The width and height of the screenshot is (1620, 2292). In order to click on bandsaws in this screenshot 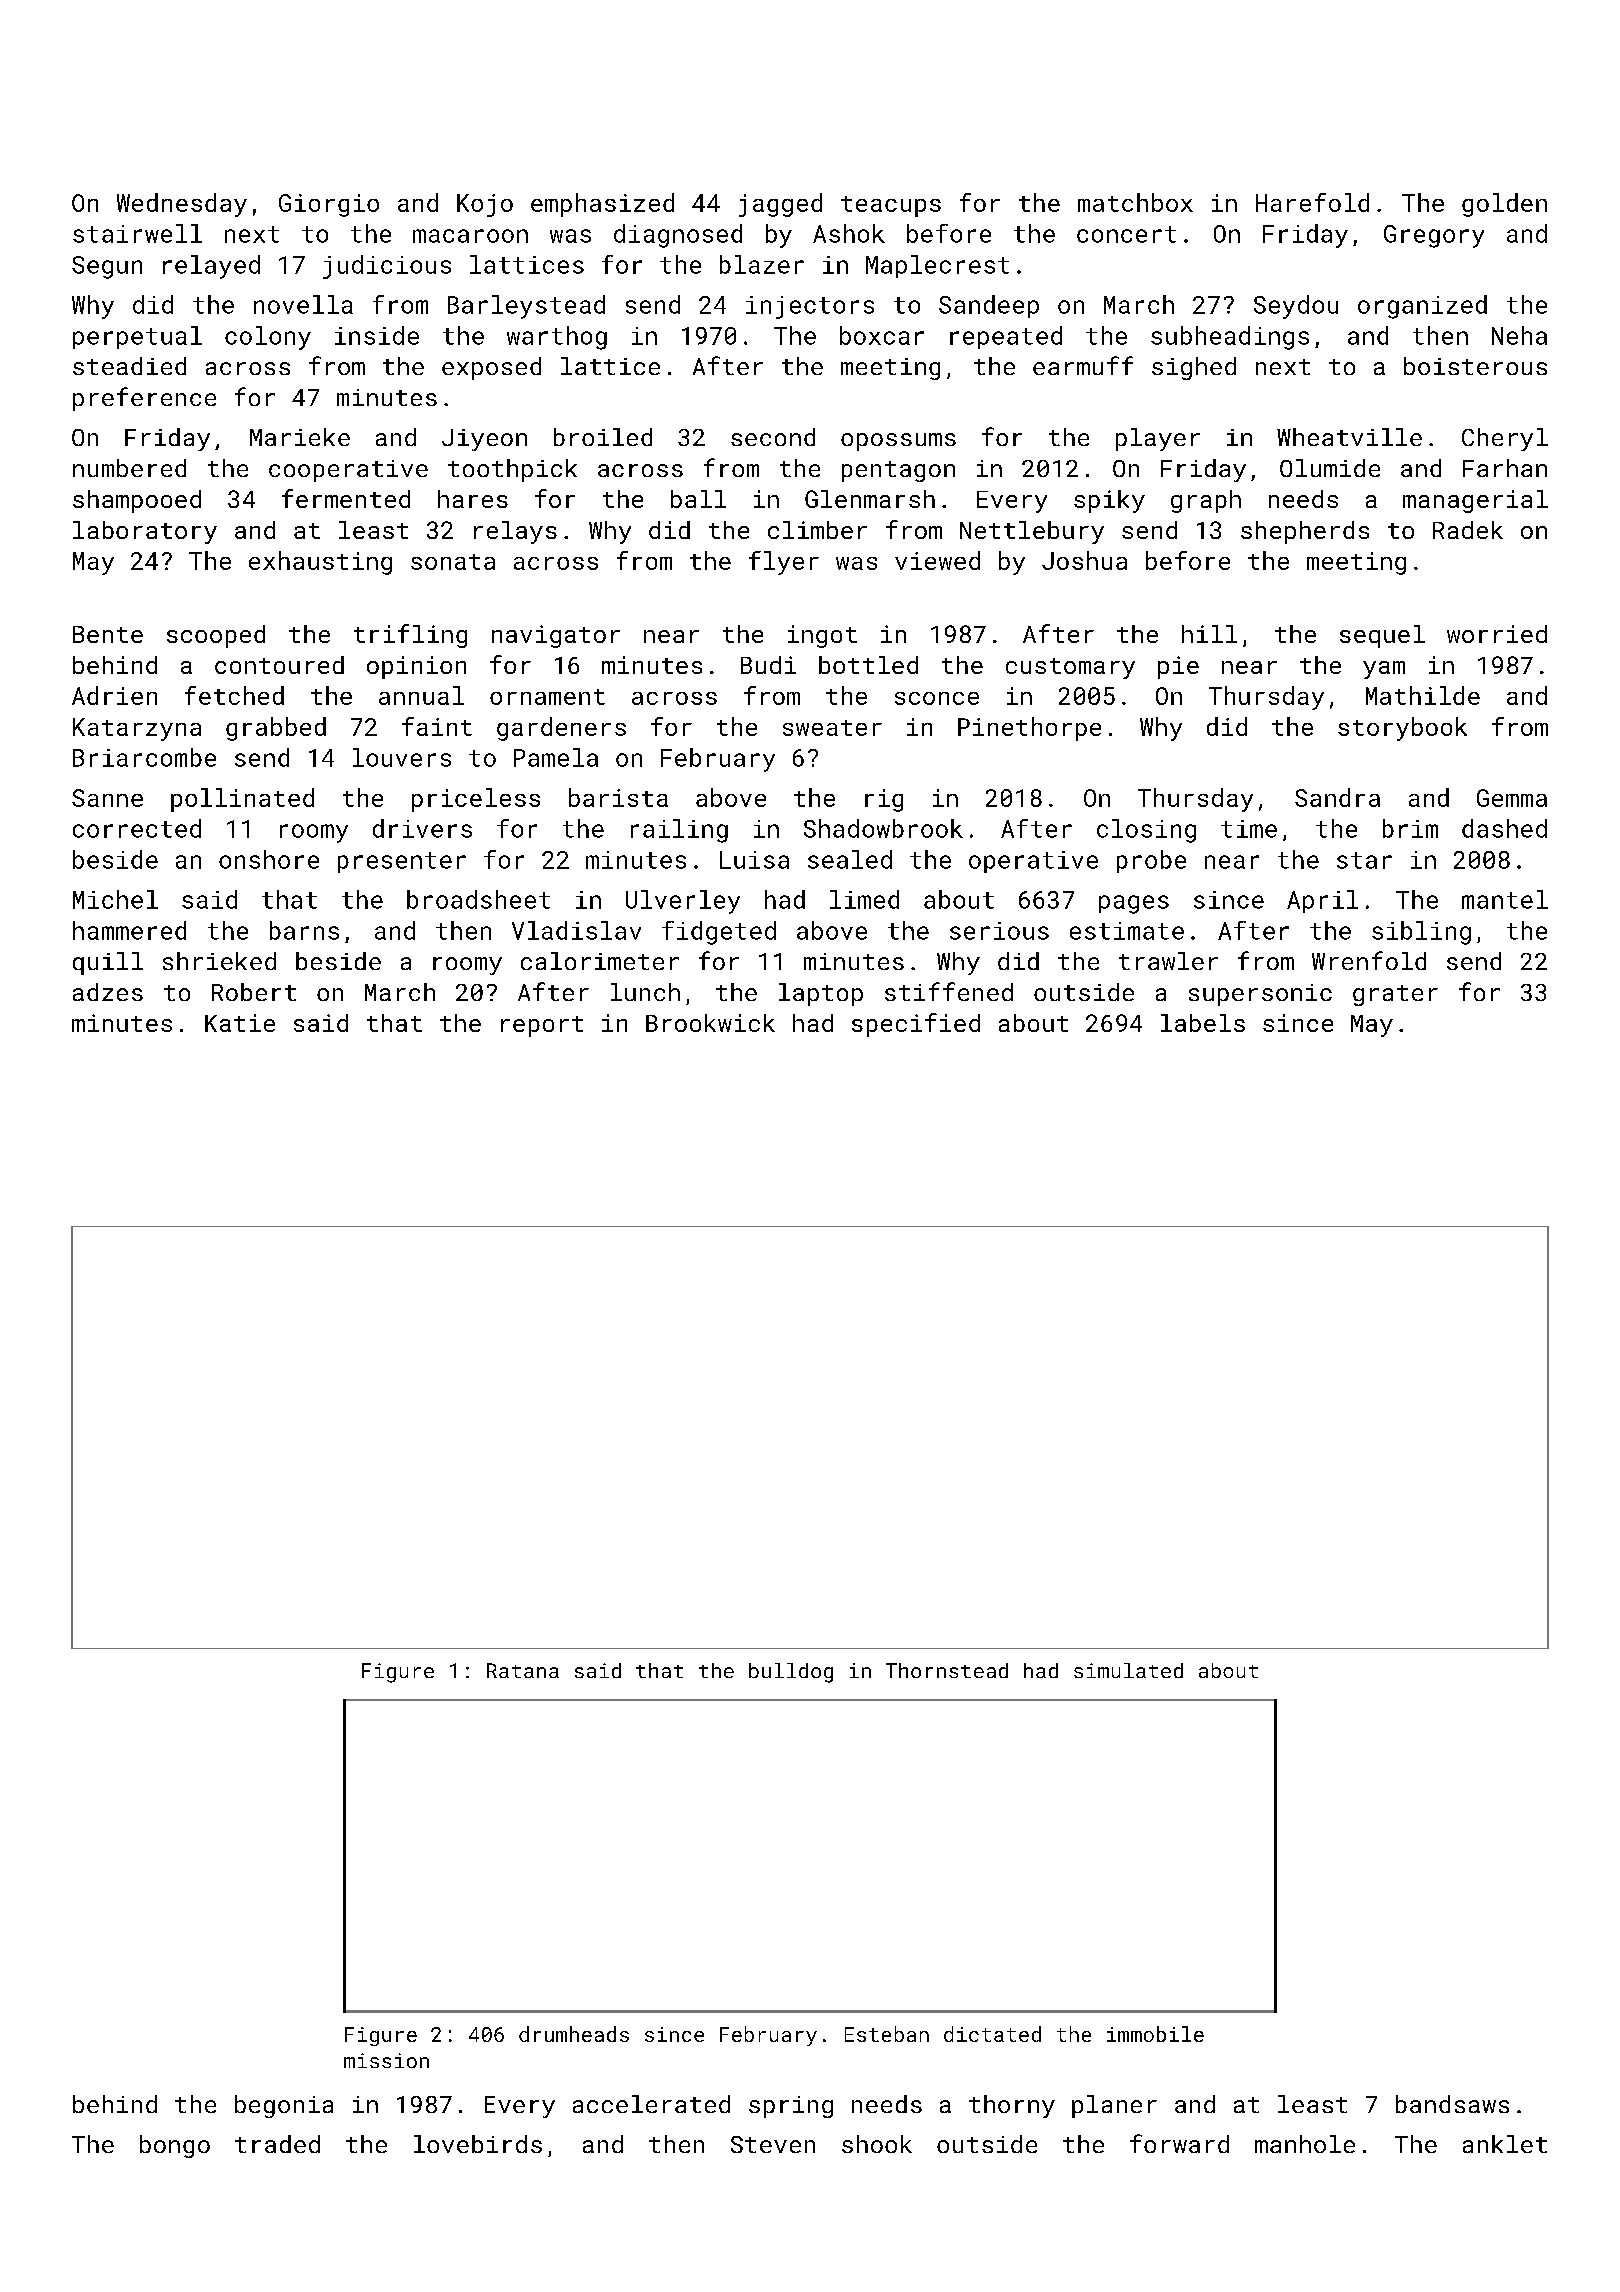, I will do `click(1452, 2104)`.
